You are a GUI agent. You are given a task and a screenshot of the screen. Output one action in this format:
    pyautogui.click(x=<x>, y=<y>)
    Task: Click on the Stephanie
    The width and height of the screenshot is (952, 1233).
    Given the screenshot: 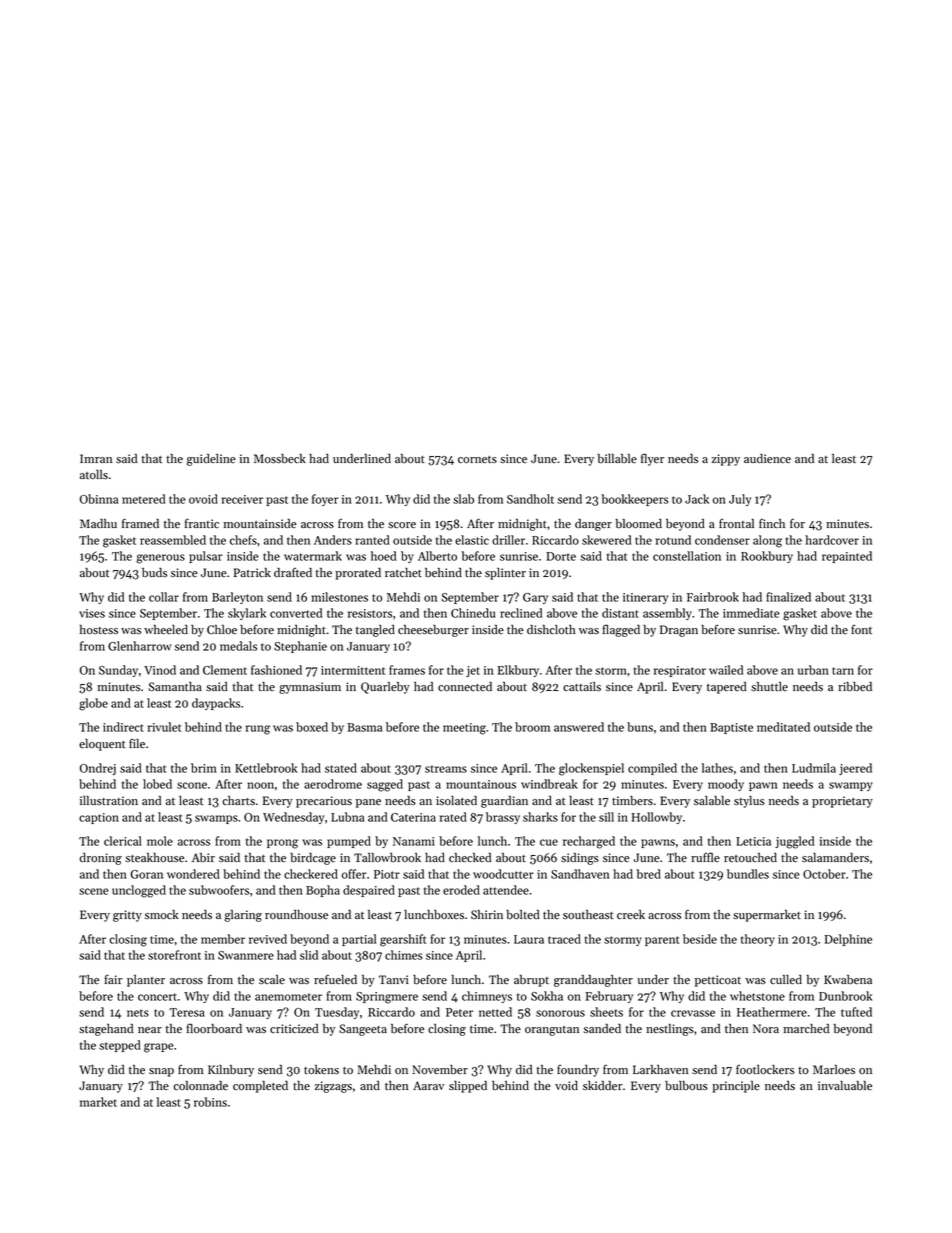 What is the action you would take?
    pyautogui.click(x=300, y=647)
